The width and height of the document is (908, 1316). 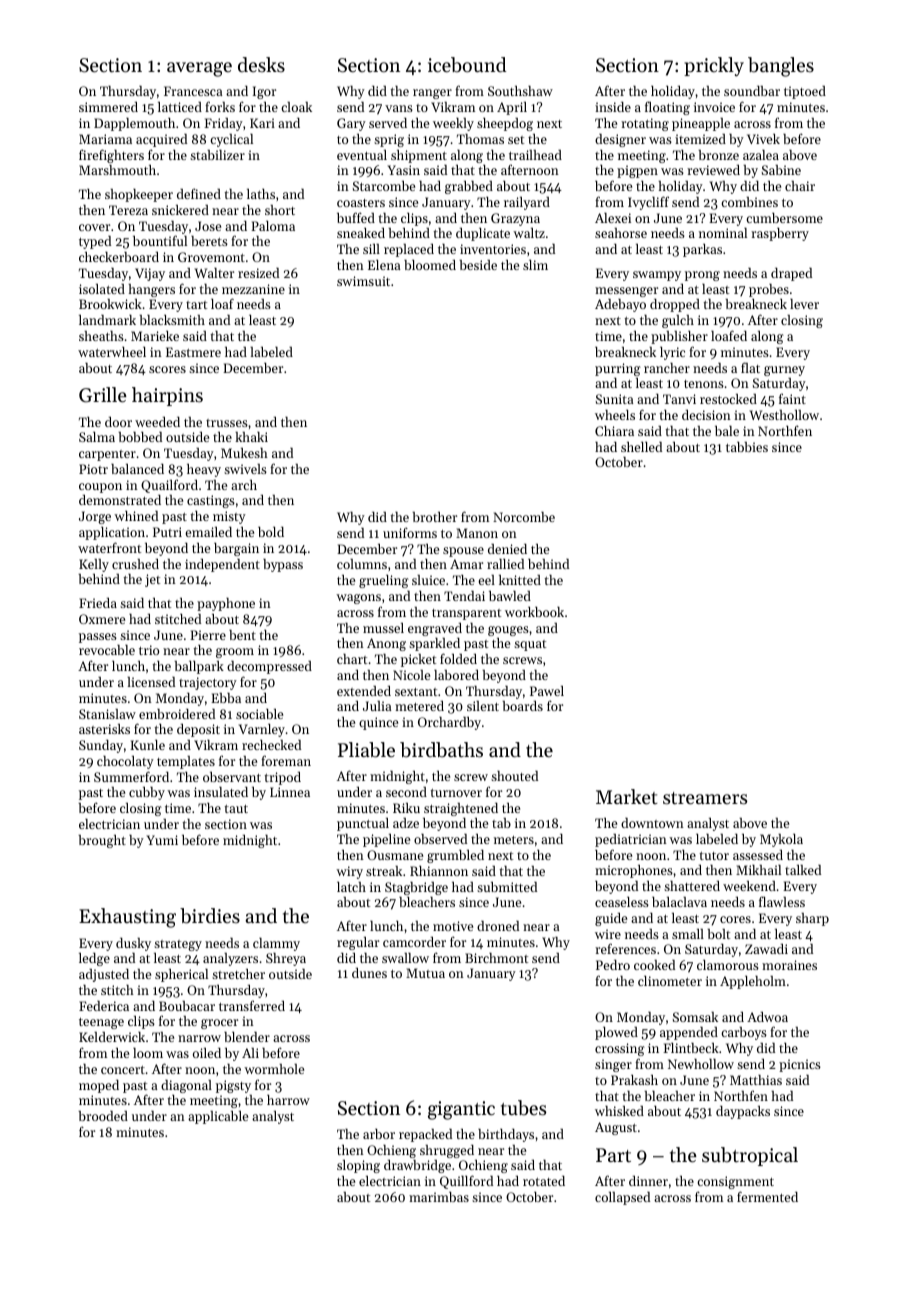 I want to click on squat, so click(x=530, y=645).
